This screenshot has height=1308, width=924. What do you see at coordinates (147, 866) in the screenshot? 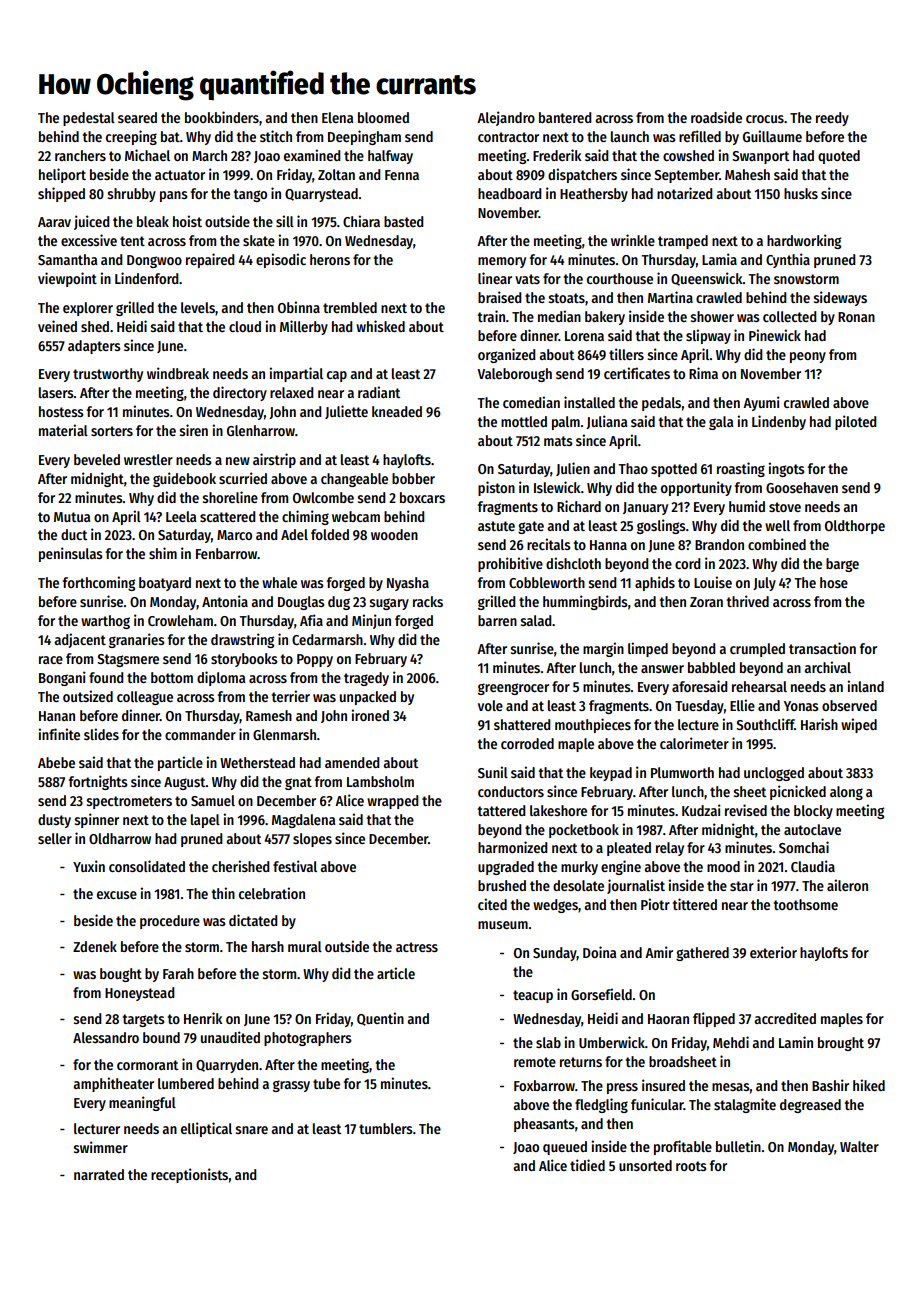
I see `consolidated` at bounding box center [147, 866].
